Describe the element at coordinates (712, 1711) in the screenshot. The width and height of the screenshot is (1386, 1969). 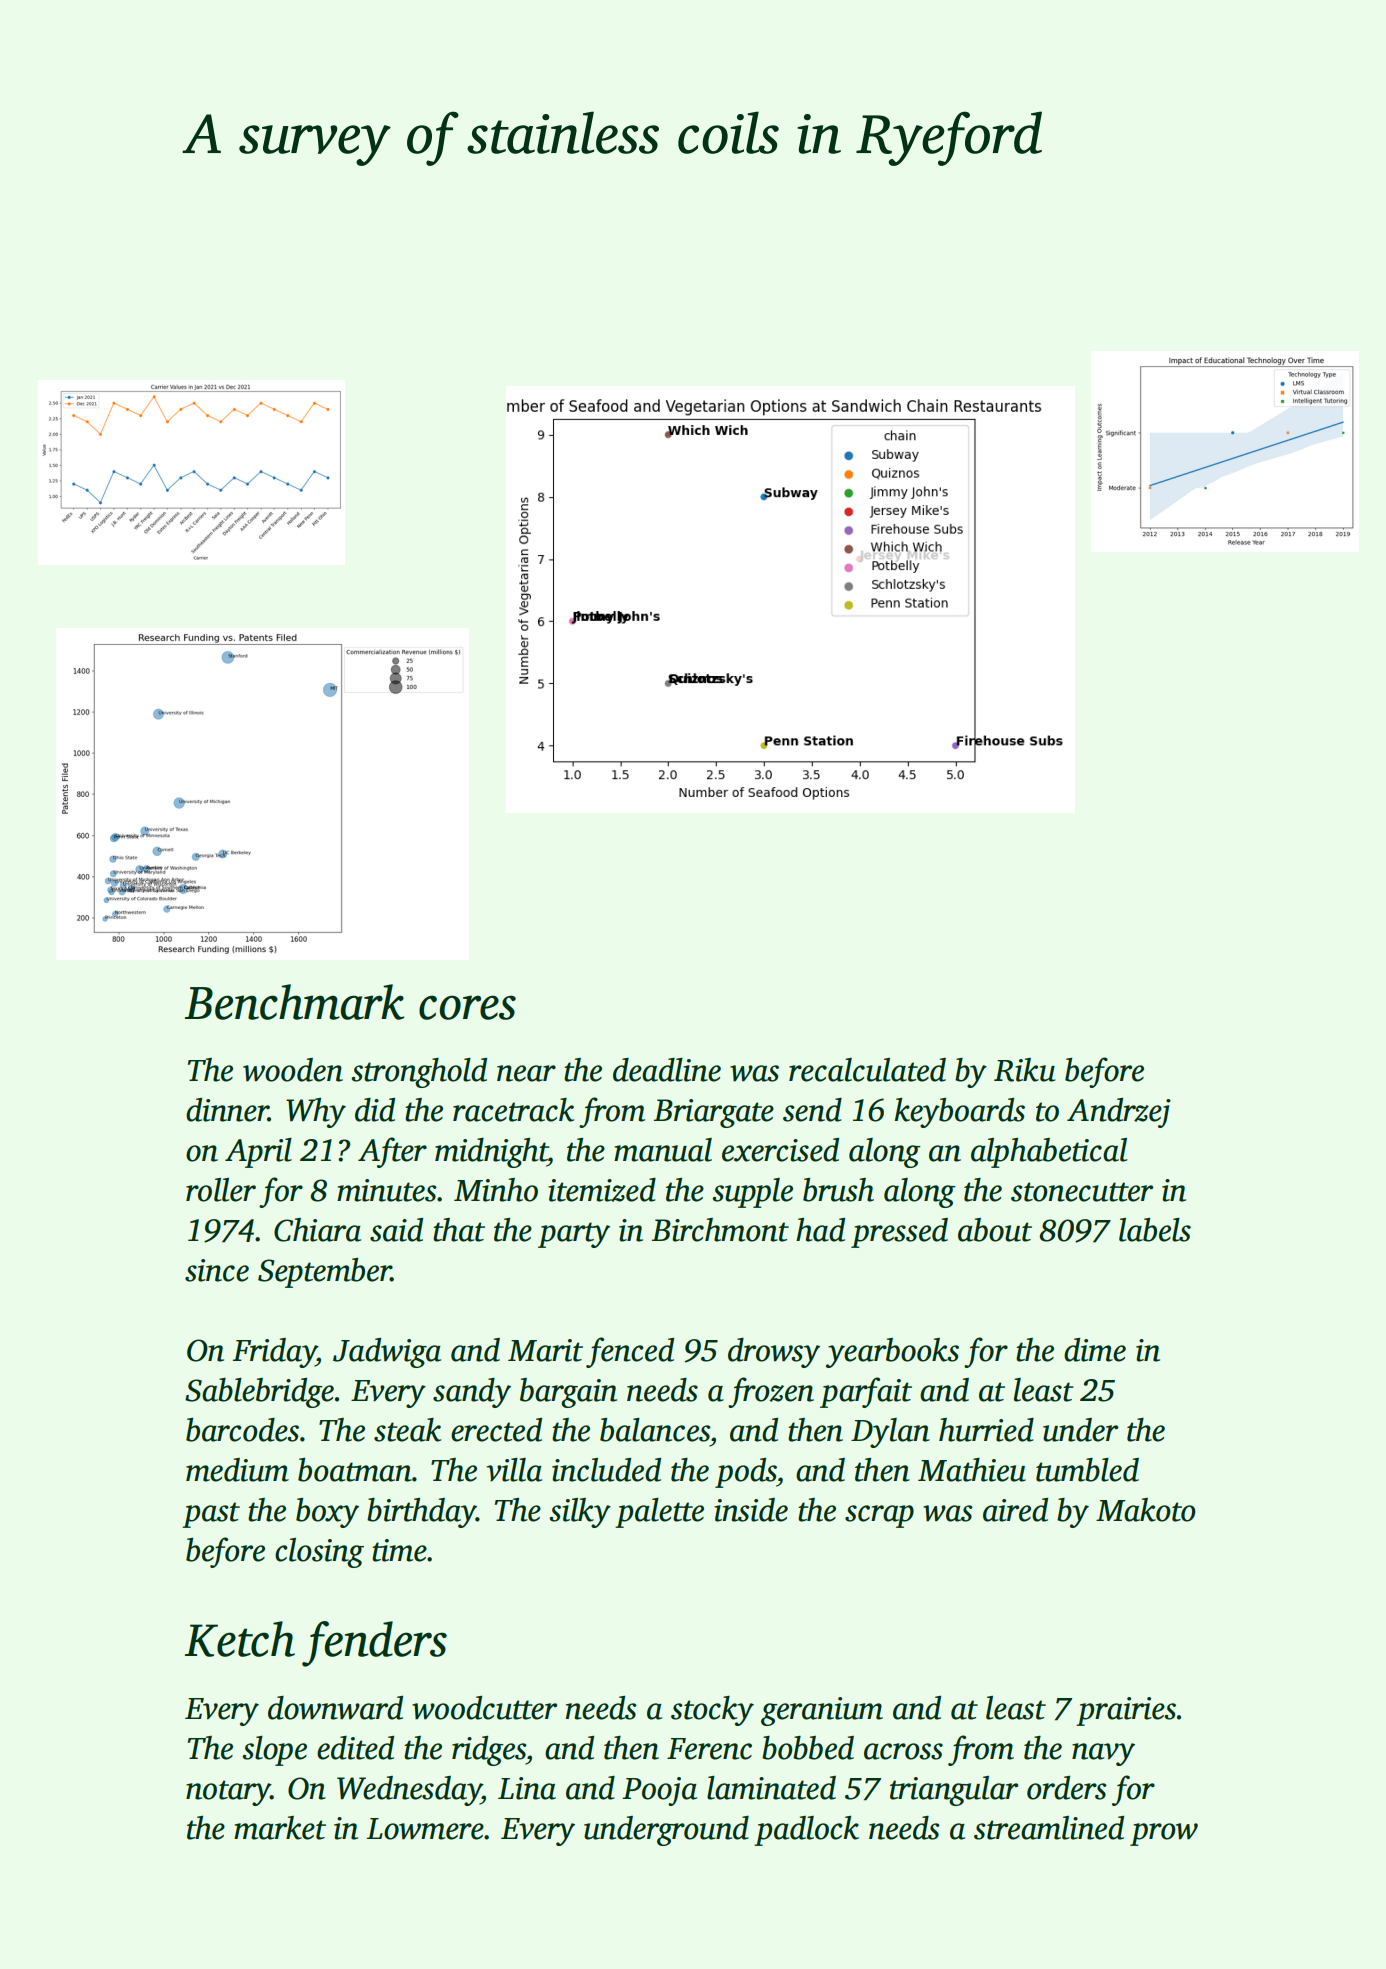
I see `stocky` at that location.
